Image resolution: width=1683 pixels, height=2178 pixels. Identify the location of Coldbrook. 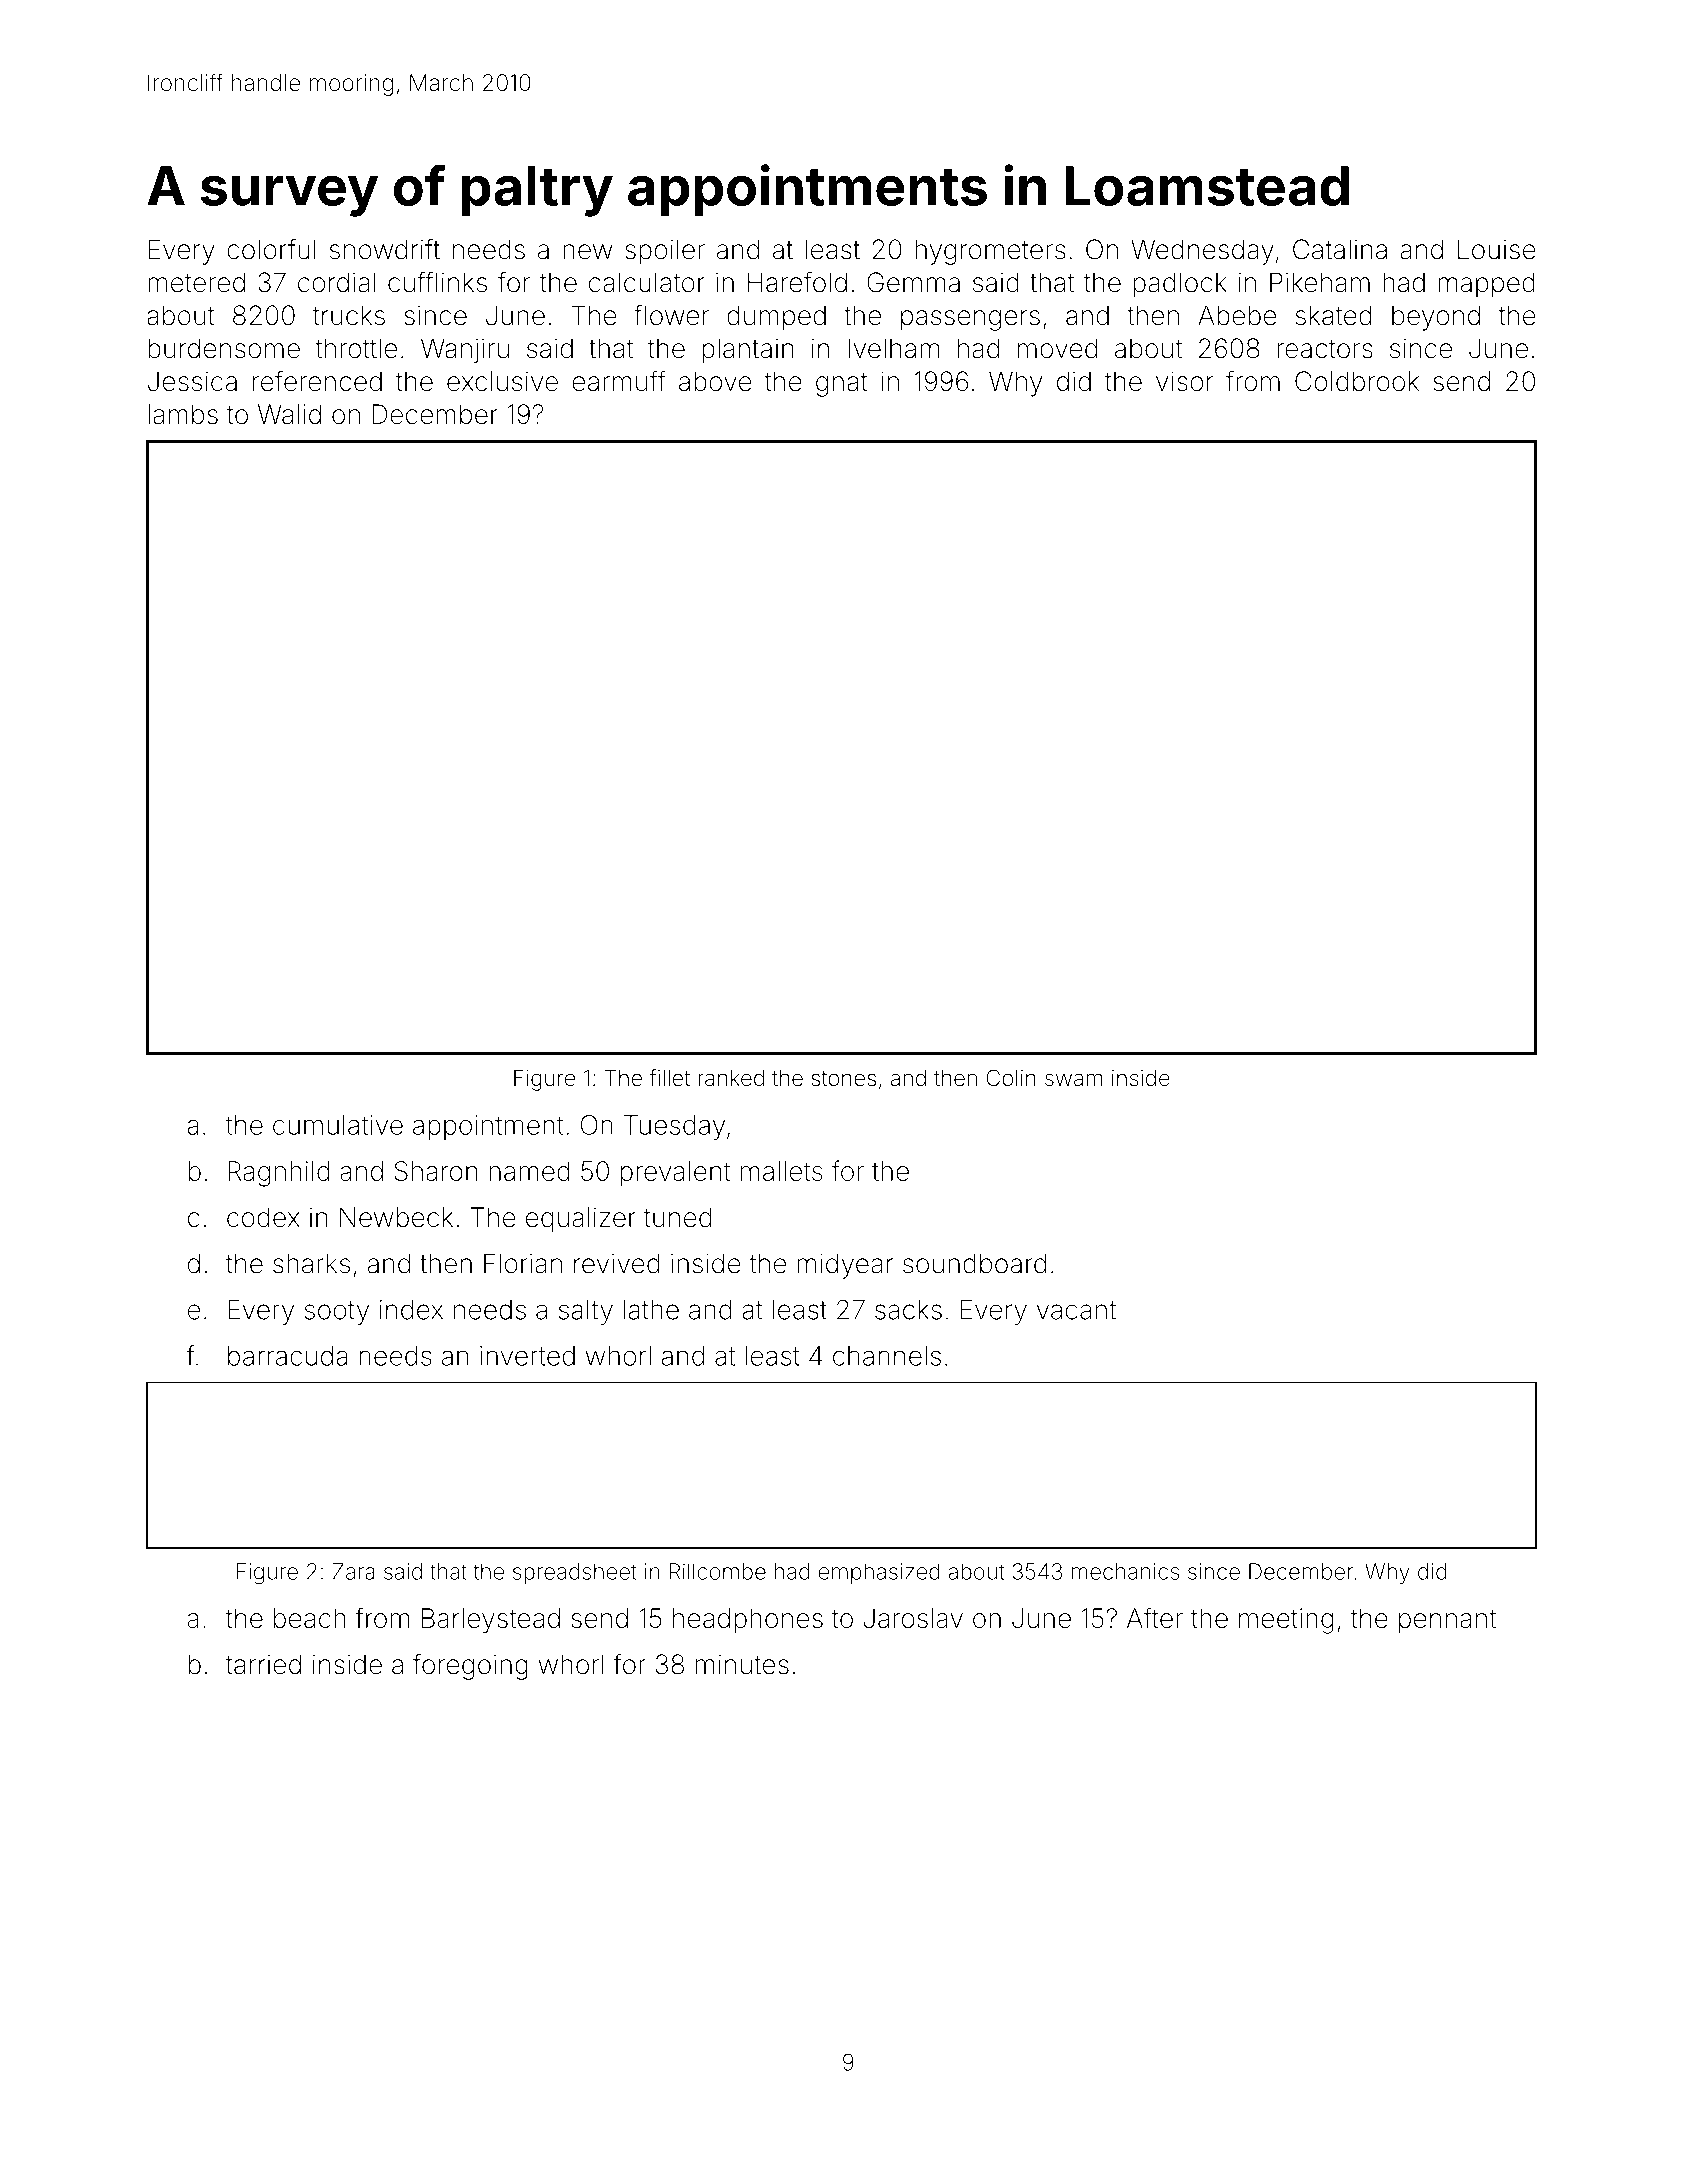
(1357, 381).
